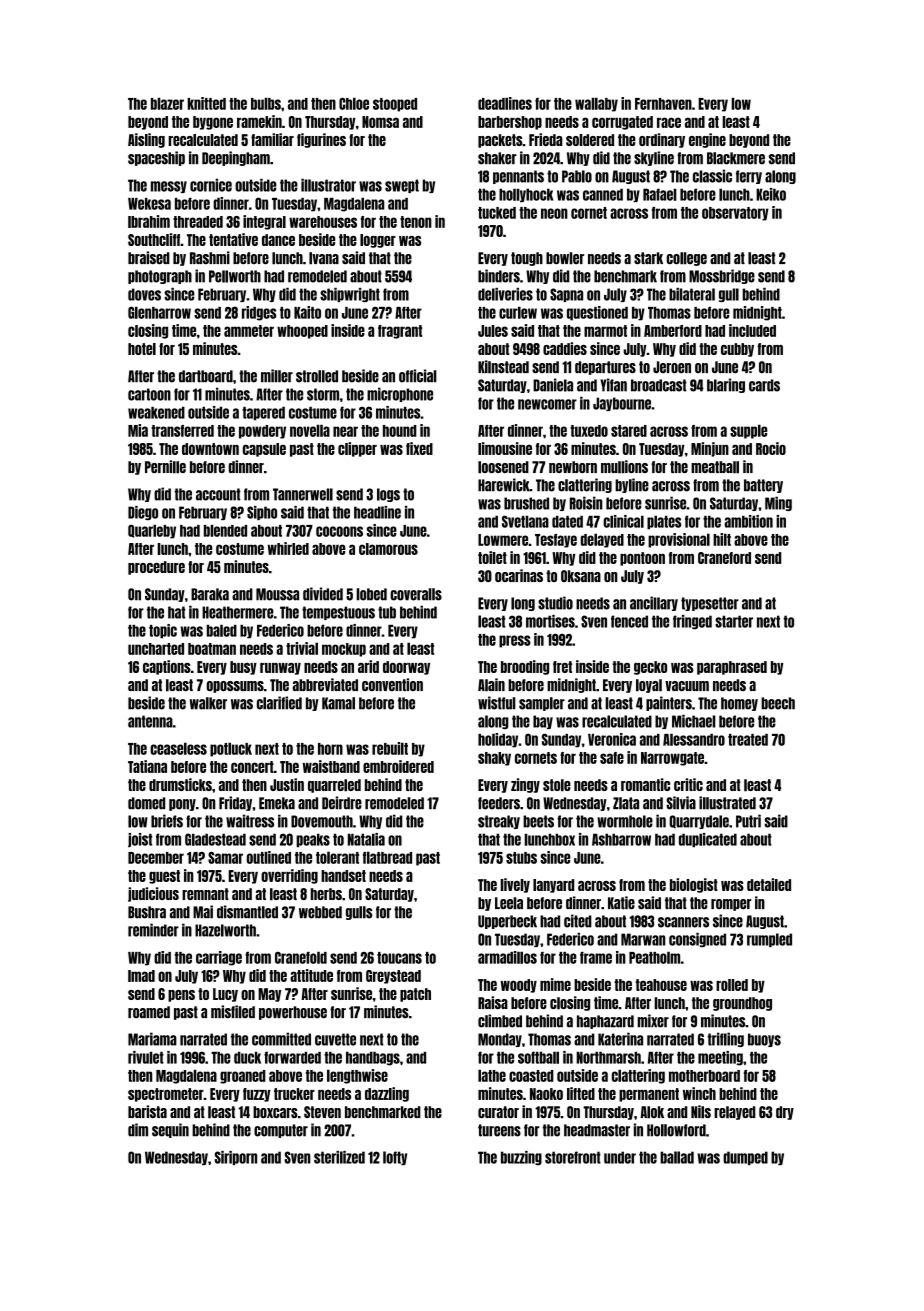 This page has height=1311, width=924. What do you see at coordinates (236, 1158) in the page?
I see `Siriporn` at bounding box center [236, 1158].
